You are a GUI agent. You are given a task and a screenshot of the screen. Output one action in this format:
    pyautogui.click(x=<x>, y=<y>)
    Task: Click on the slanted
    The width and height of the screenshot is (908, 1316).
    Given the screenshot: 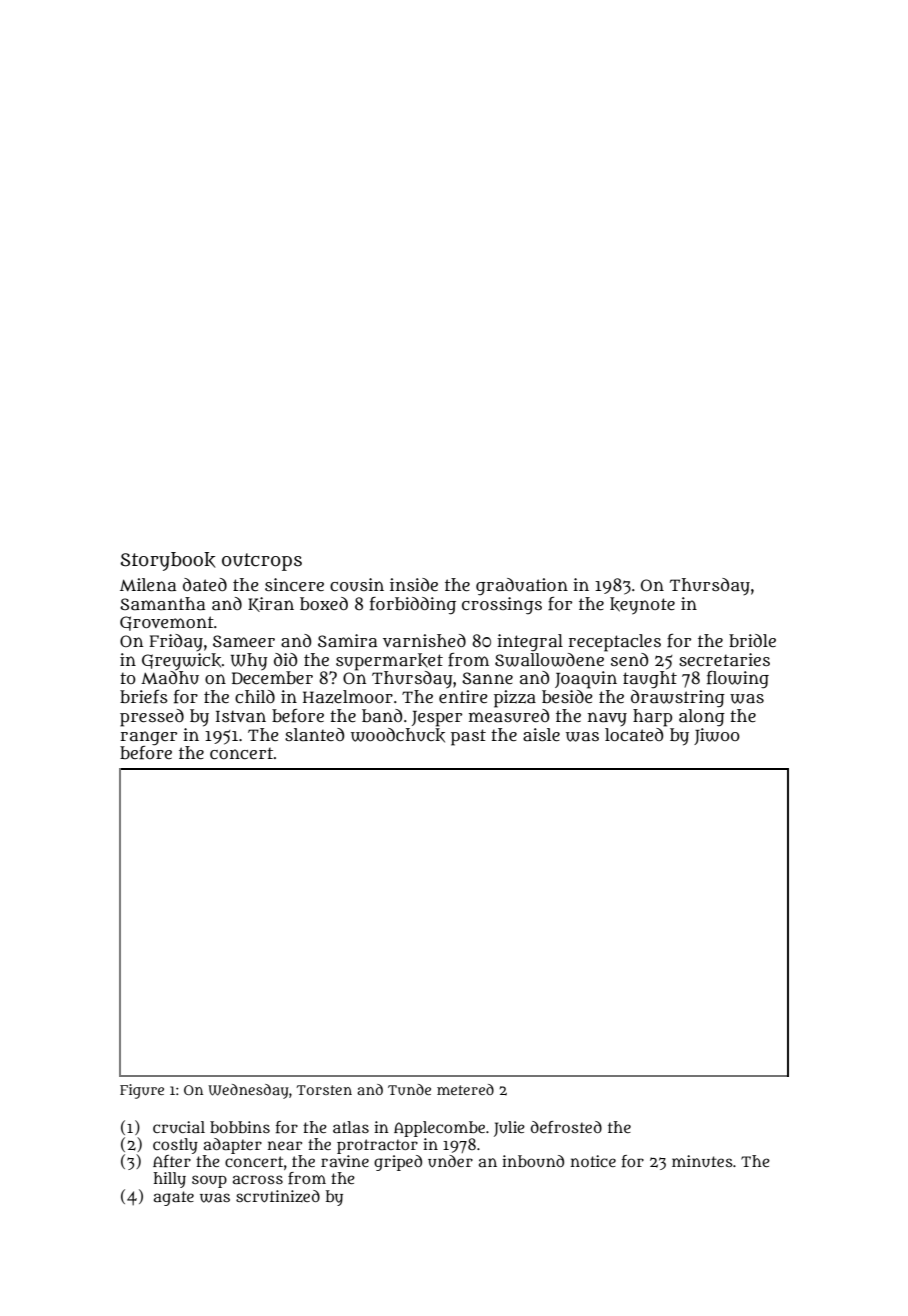 What is the action you would take?
    pyautogui.click(x=314, y=734)
